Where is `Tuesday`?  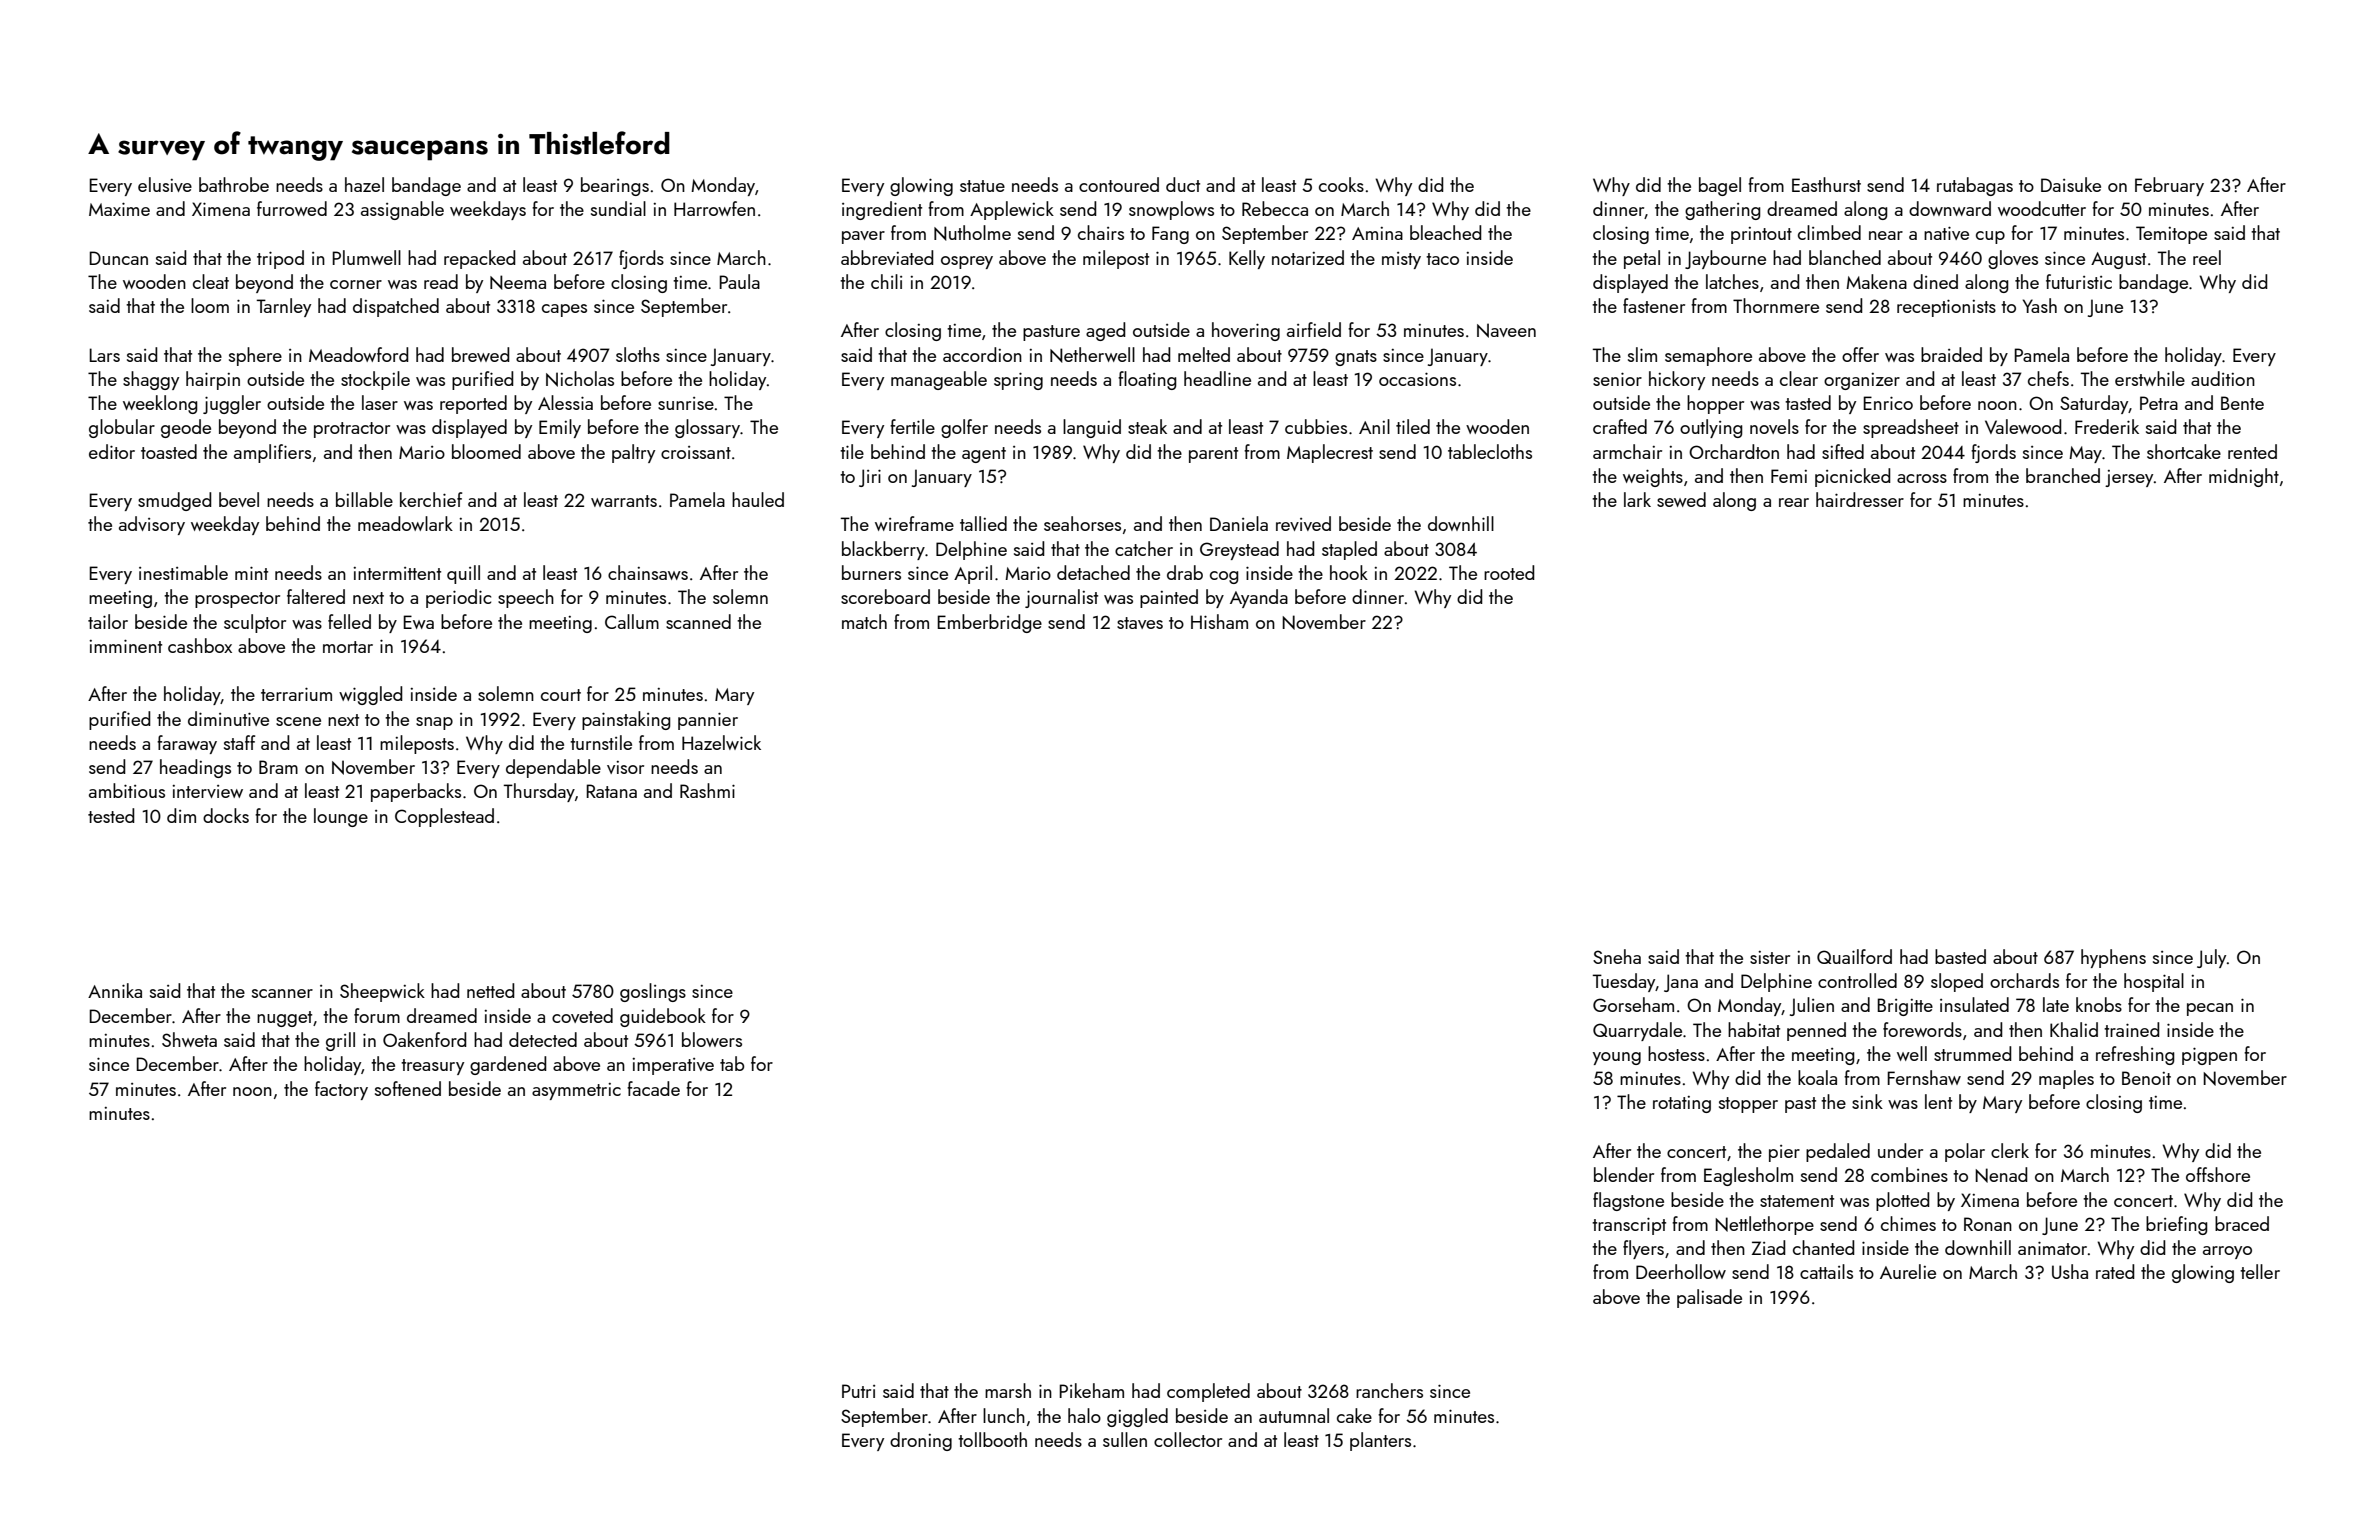
Tuesday is located at coordinates (1624, 982).
